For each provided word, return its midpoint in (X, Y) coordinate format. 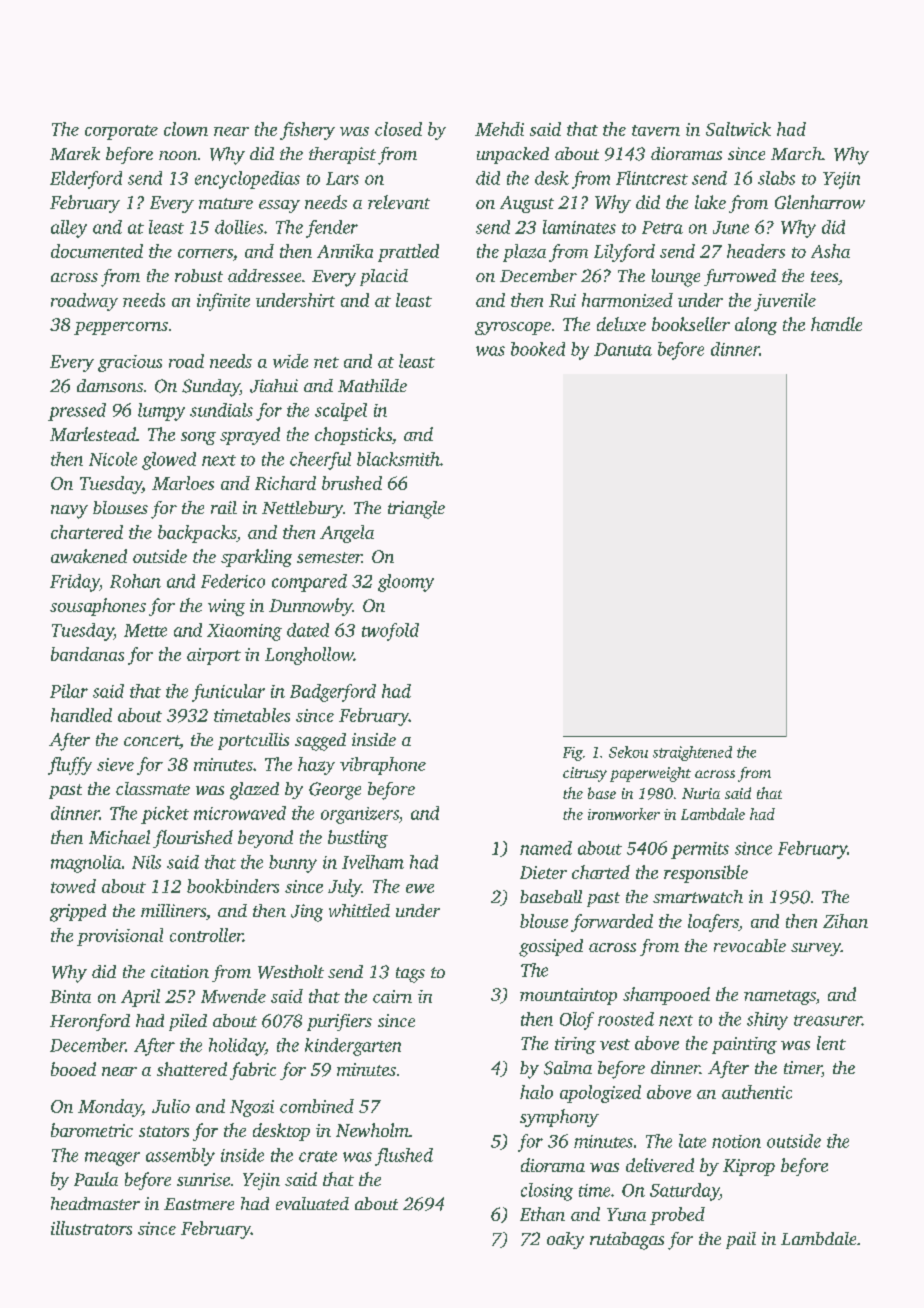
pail (741, 1240)
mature (226, 203)
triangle (416, 510)
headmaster (95, 1203)
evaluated (312, 1203)
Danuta (623, 349)
